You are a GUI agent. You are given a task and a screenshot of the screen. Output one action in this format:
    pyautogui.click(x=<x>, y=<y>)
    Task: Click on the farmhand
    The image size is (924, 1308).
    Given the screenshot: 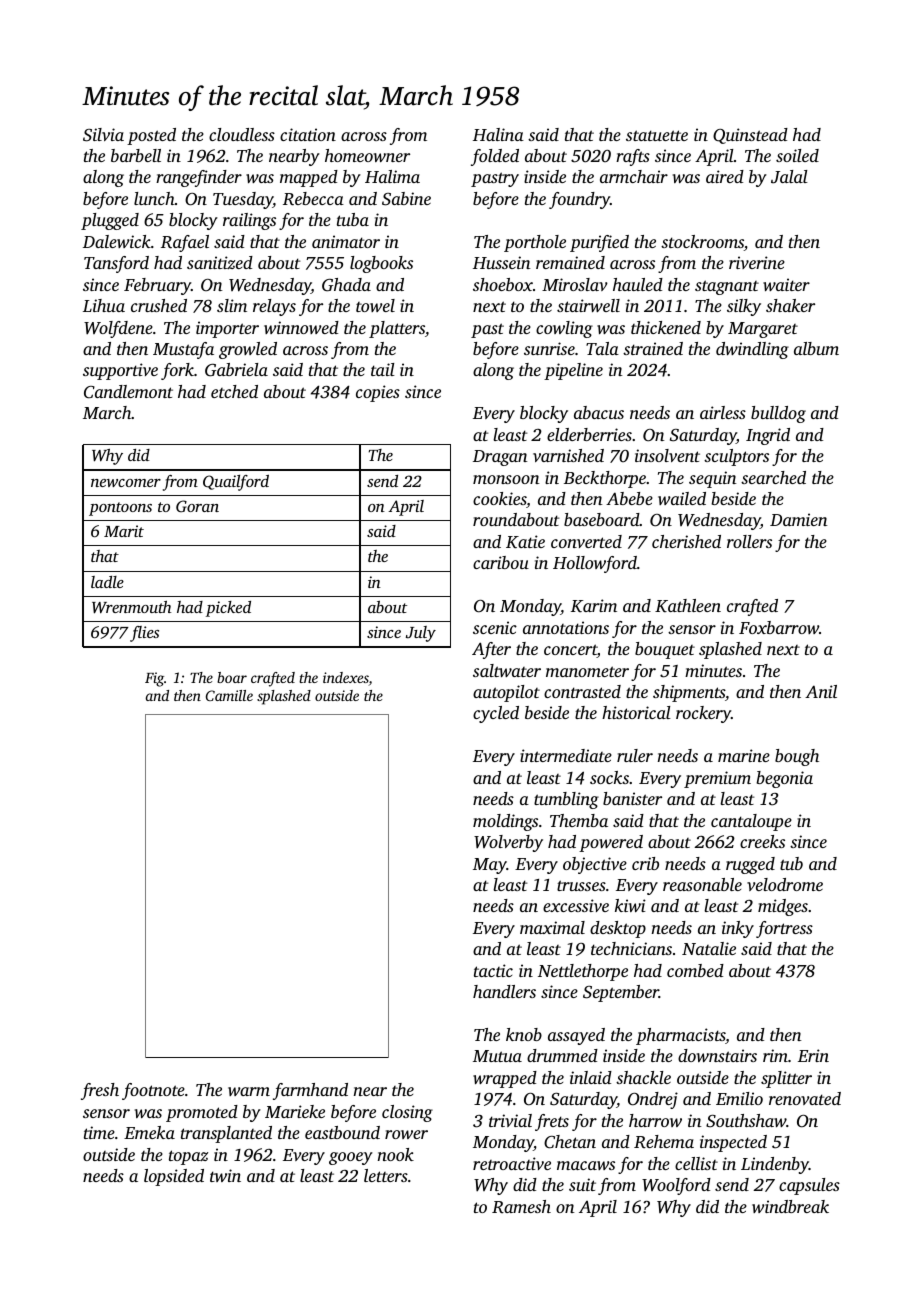 What is the action you would take?
    pyautogui.click(x=310, y=1091)
